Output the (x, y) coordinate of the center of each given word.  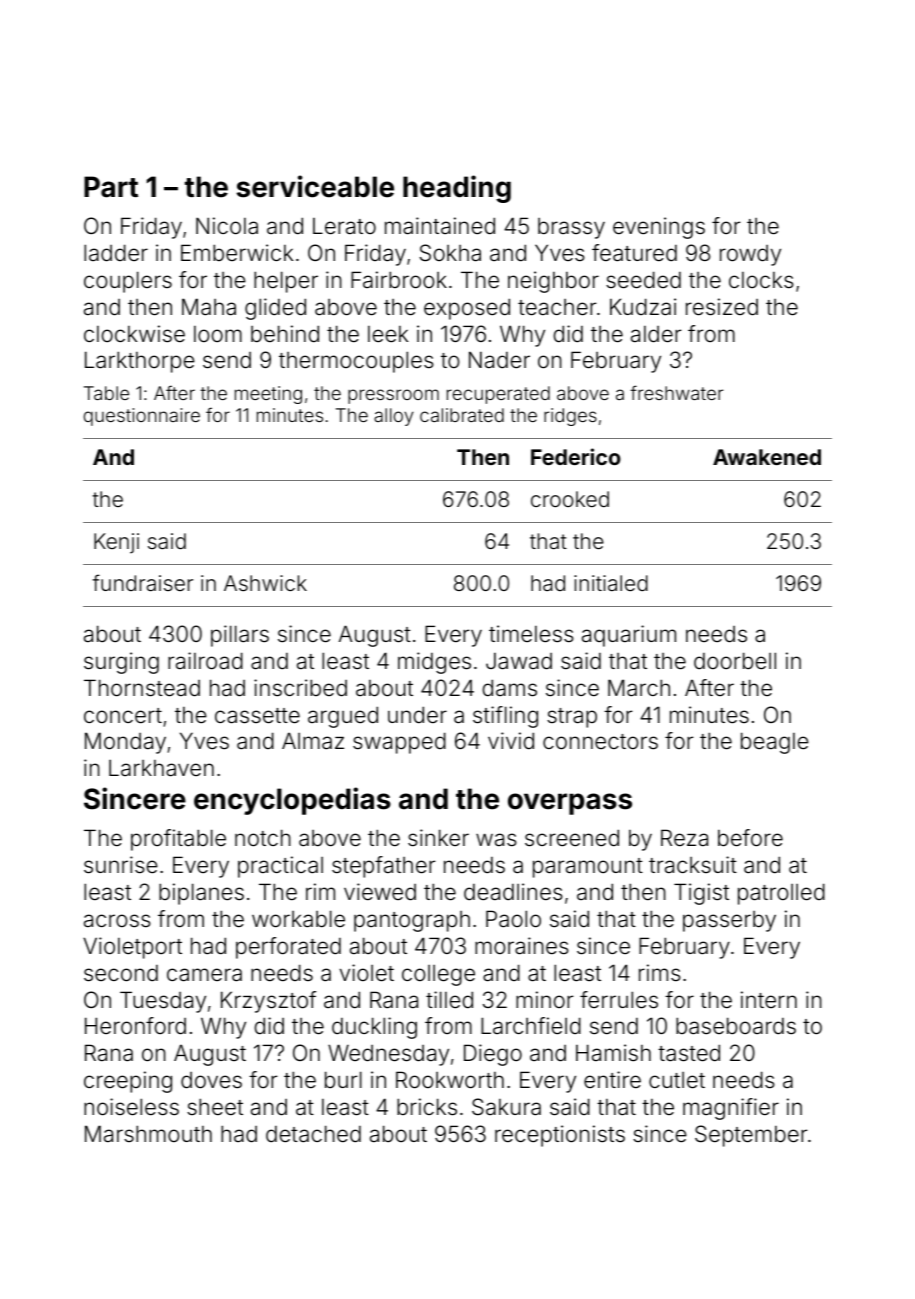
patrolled (781, 894)
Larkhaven (161, 768)
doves (211, 1080)
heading (457, 189)
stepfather (384, 867)
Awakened (767, 457)
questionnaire (142, 417)
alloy (394, 417)
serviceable (315, 186)
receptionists (560, 1136)
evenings (659, 228)
